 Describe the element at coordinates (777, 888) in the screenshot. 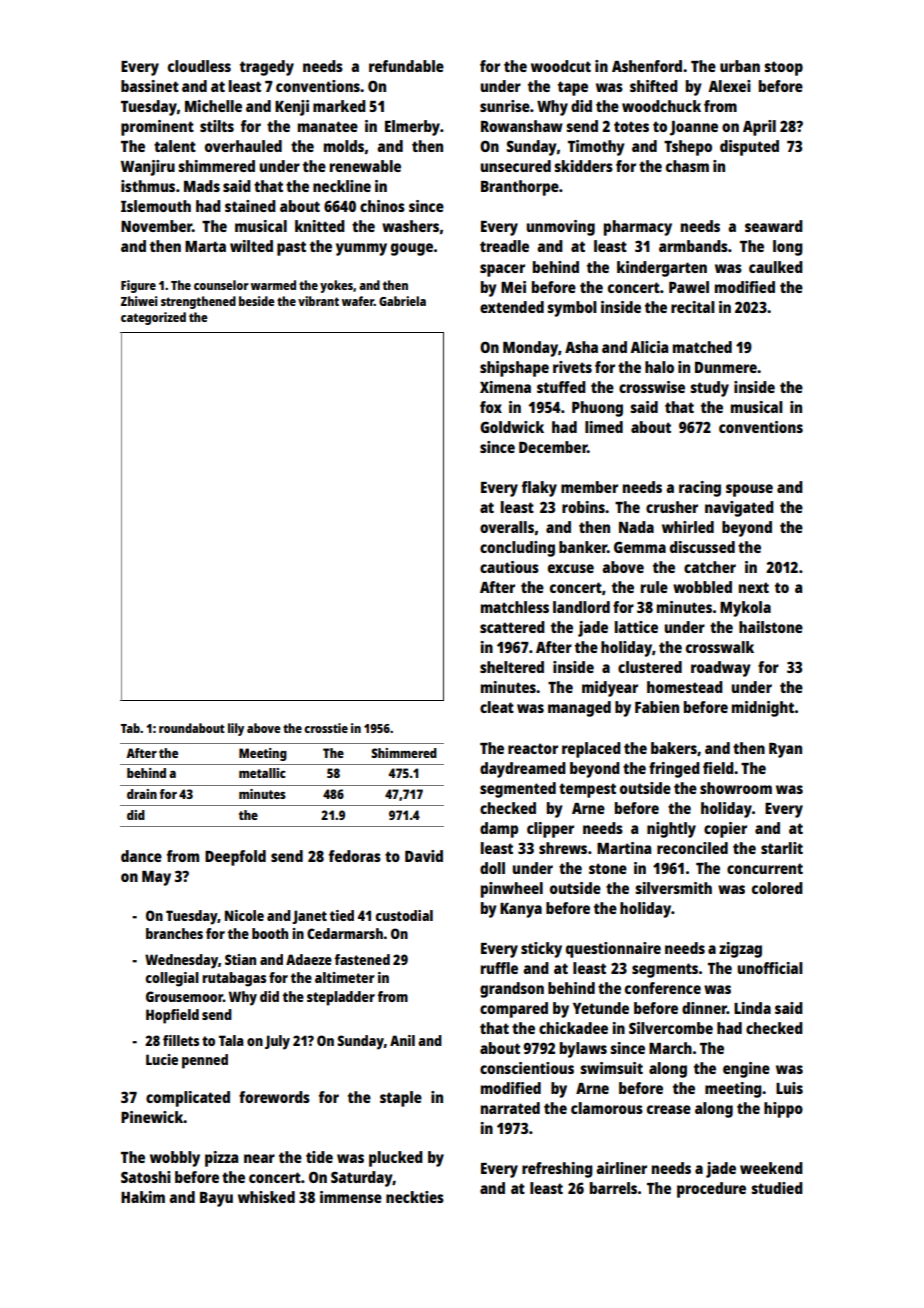

I see `colored` at that location.
